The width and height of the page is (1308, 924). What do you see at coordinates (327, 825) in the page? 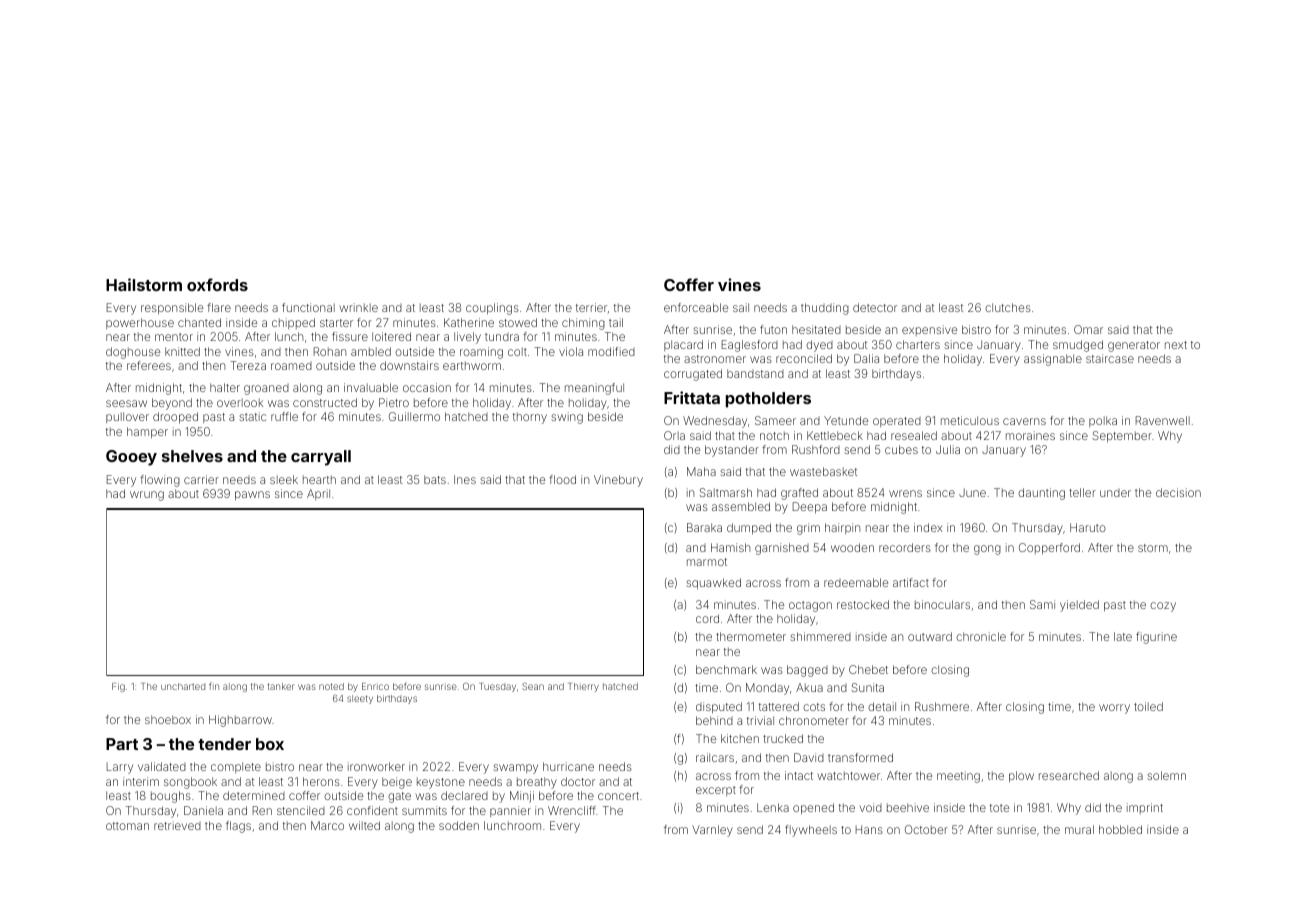
I see `Marco` at bounding box center [327, 825].
